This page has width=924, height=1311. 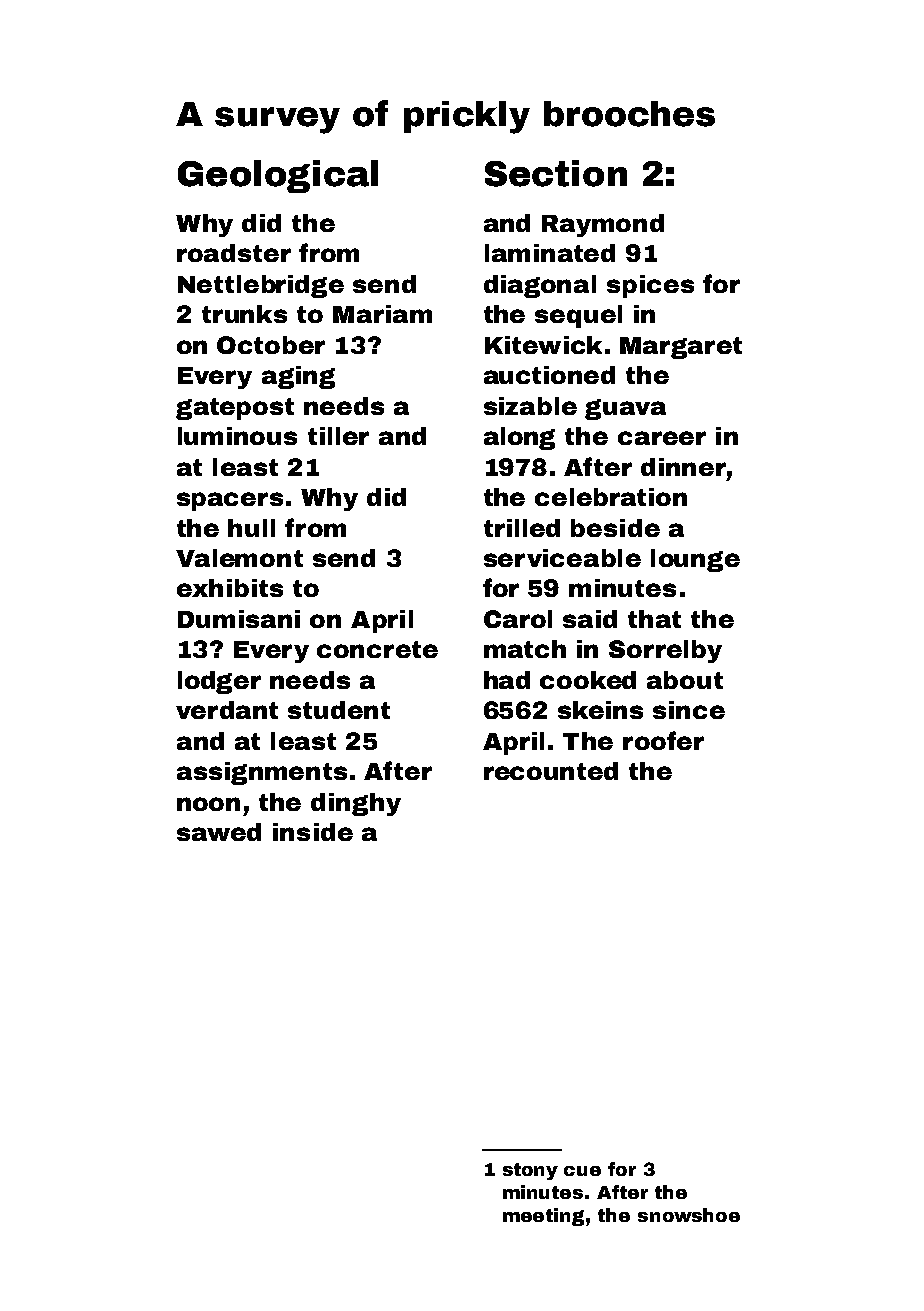 What do you see at coordinates (530, 1171) in the page?
I see `stony` at bounding box center [530, 1171].
